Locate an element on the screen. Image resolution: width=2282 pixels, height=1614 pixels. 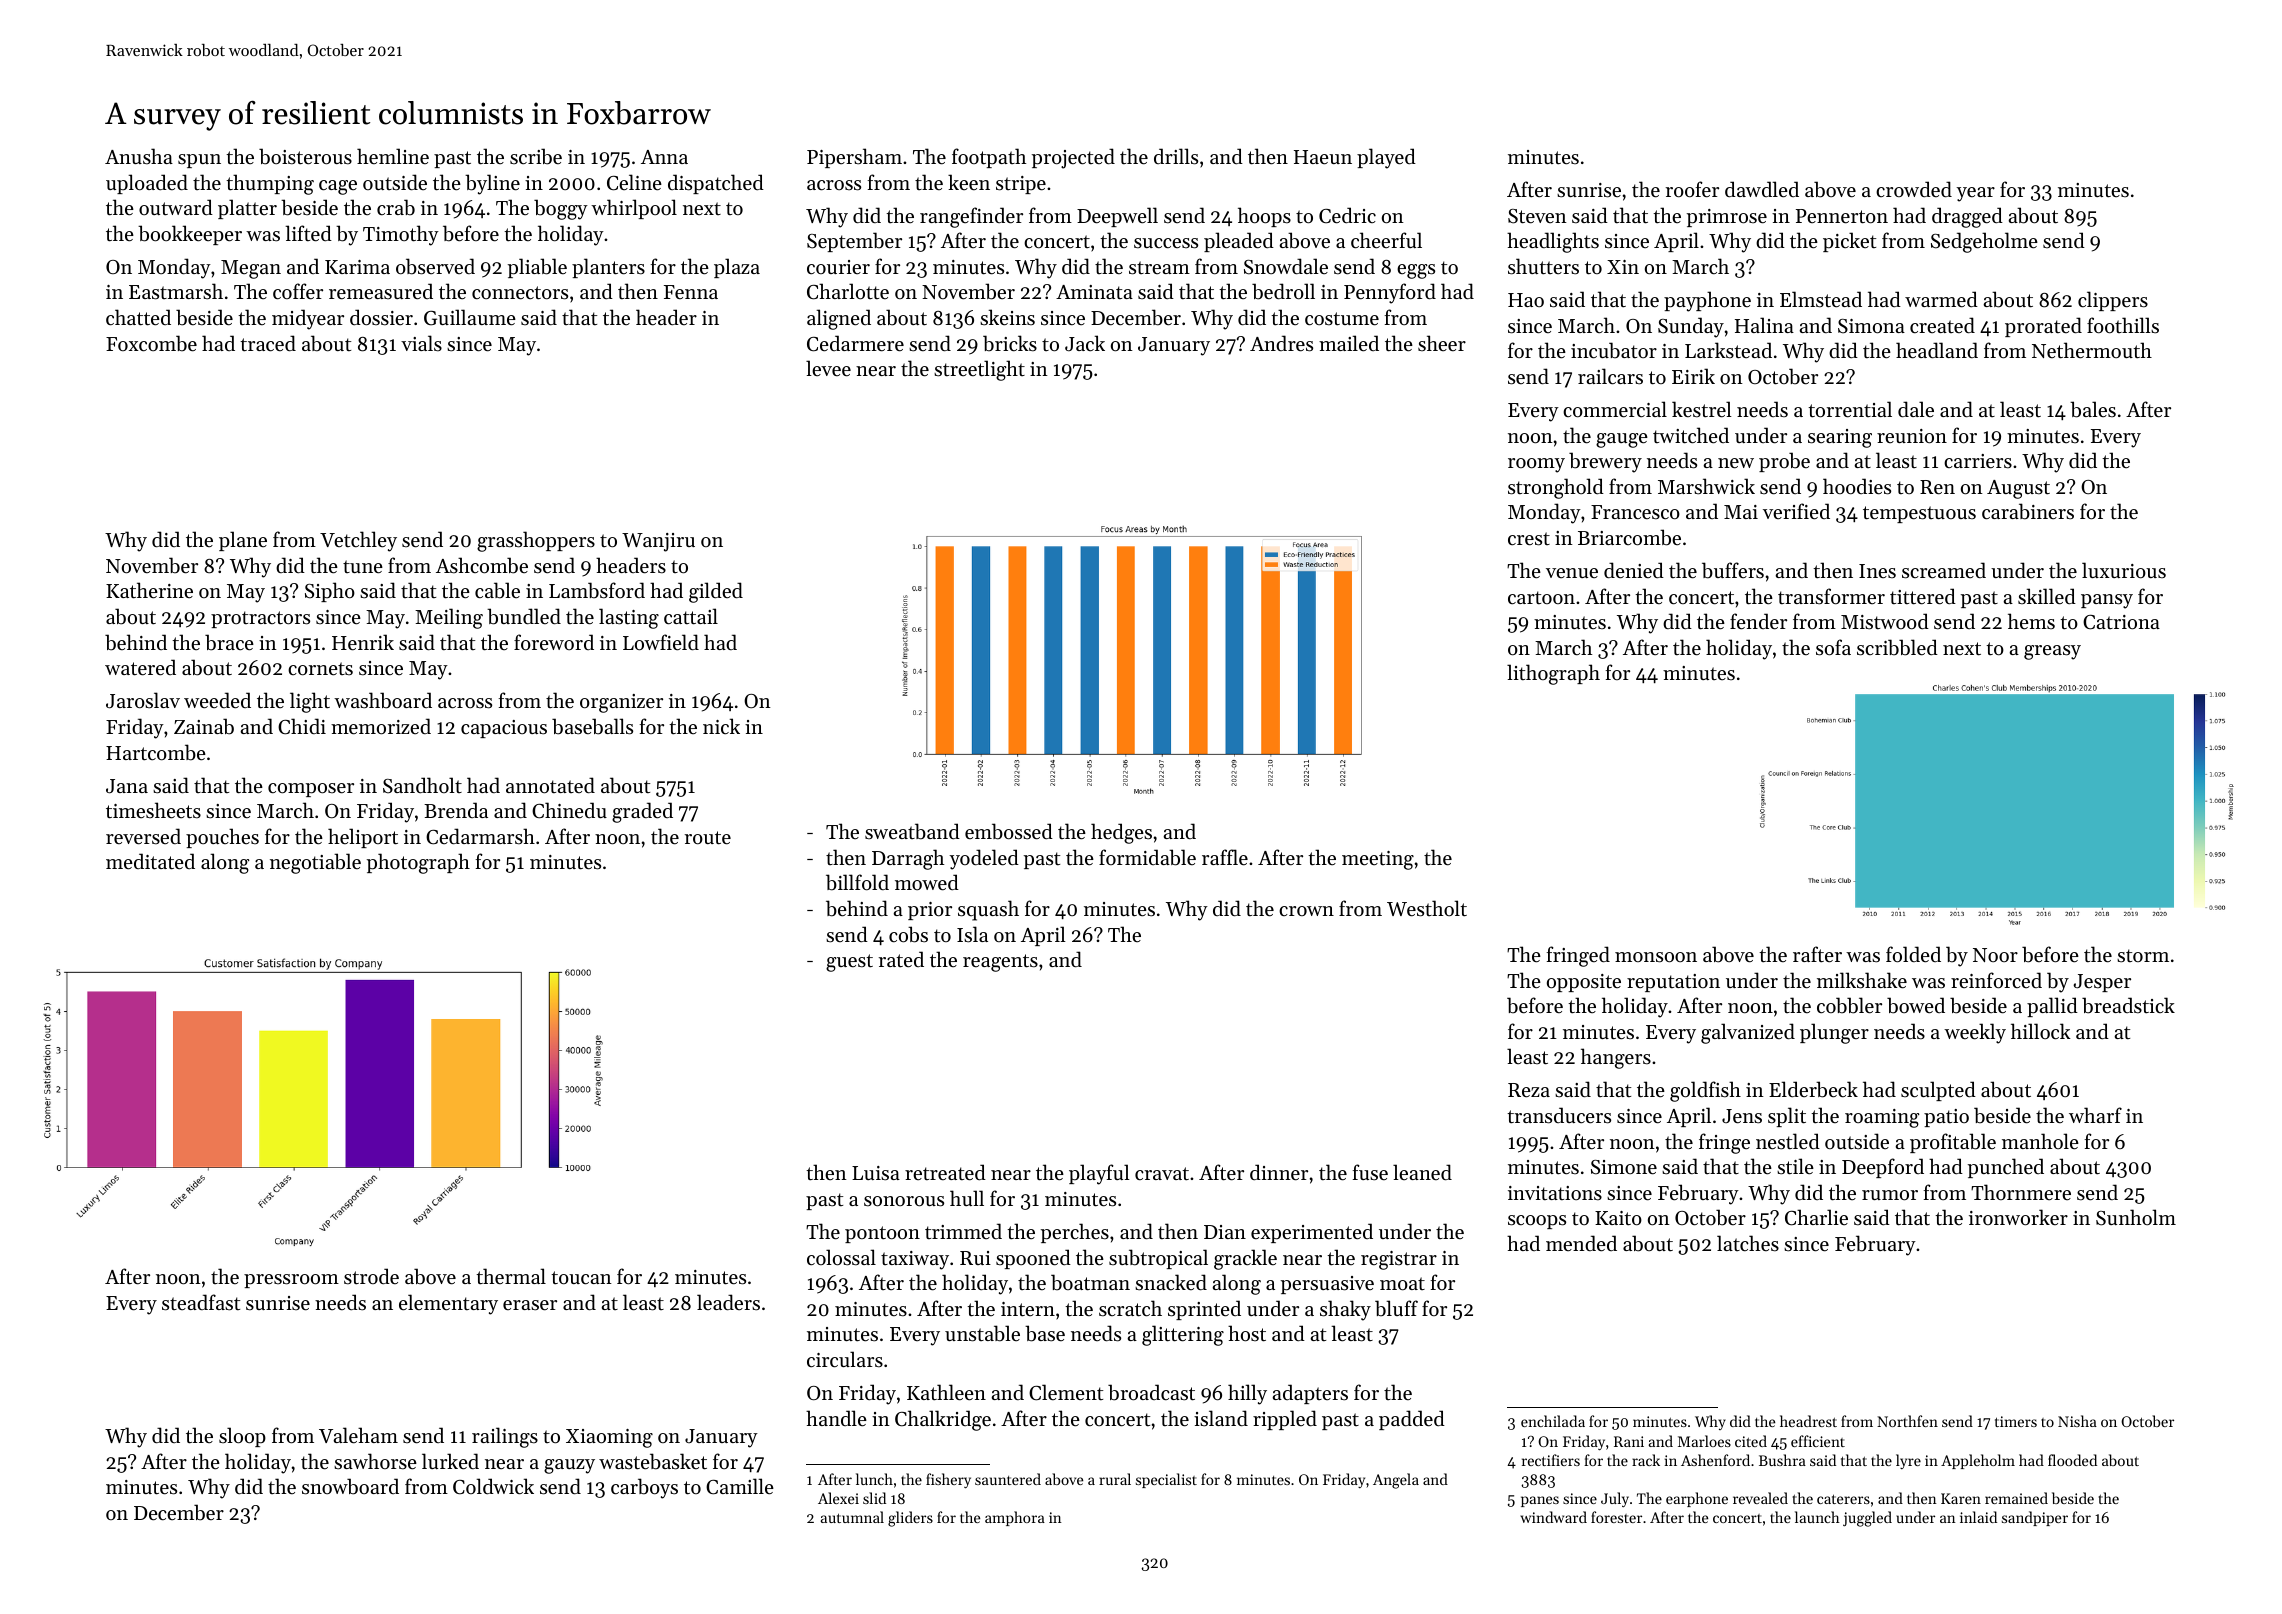
Nisha is located at coordinates (2077, 1421).
